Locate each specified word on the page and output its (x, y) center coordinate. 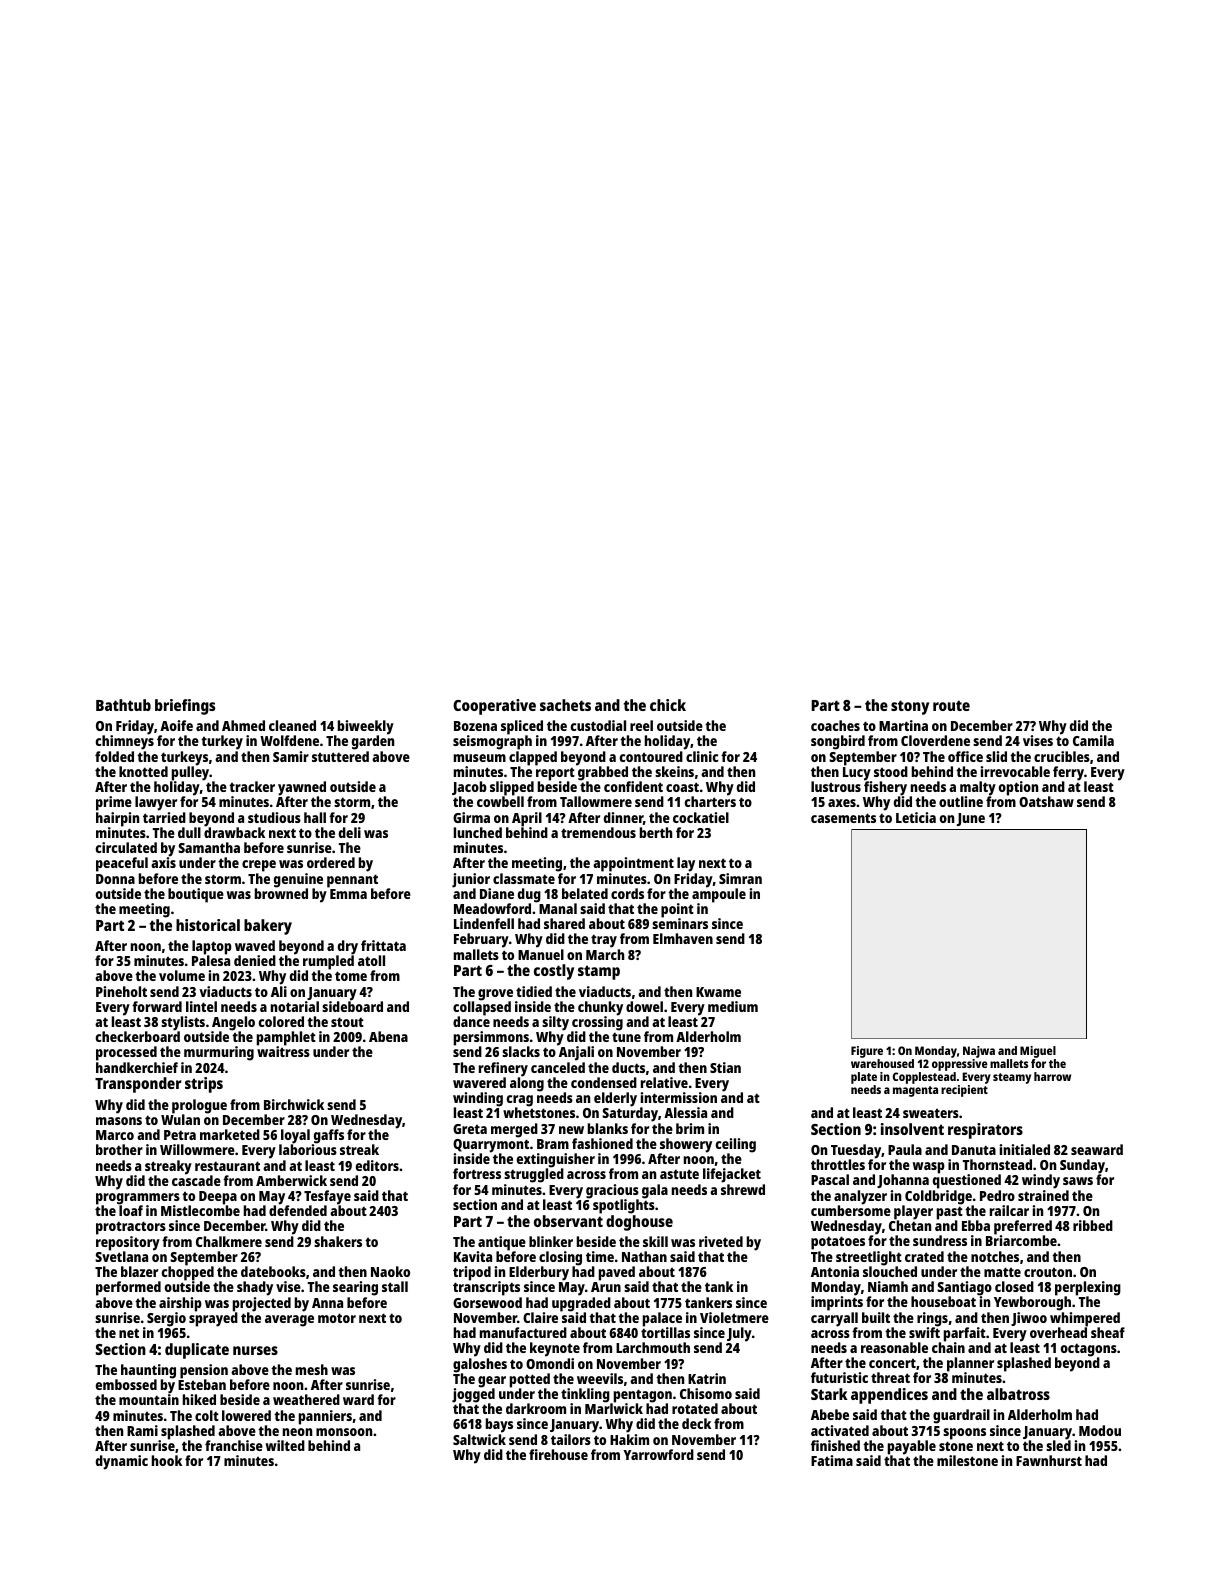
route (951, 705)
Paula (905, 1149)
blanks (608, 1128)
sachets (565, 705)
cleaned (292, 725)
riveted (721, 1241)
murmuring (219, 1053)
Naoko (390, 1271)
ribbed (1093, 1225)
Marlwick (614, 1408)
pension (204, 1371)
